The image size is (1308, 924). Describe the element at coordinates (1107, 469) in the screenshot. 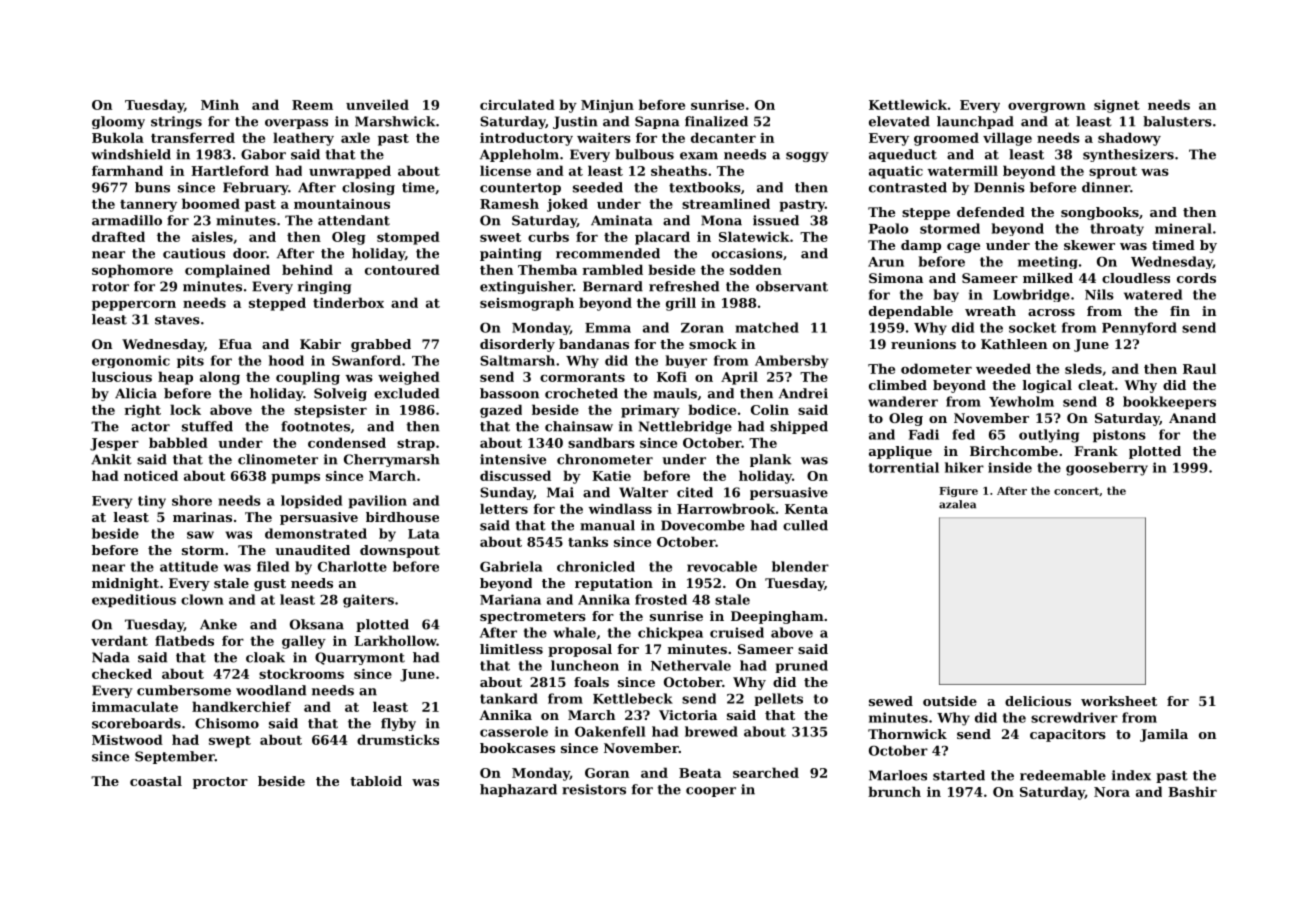

I see `gooseberry` at that location.
